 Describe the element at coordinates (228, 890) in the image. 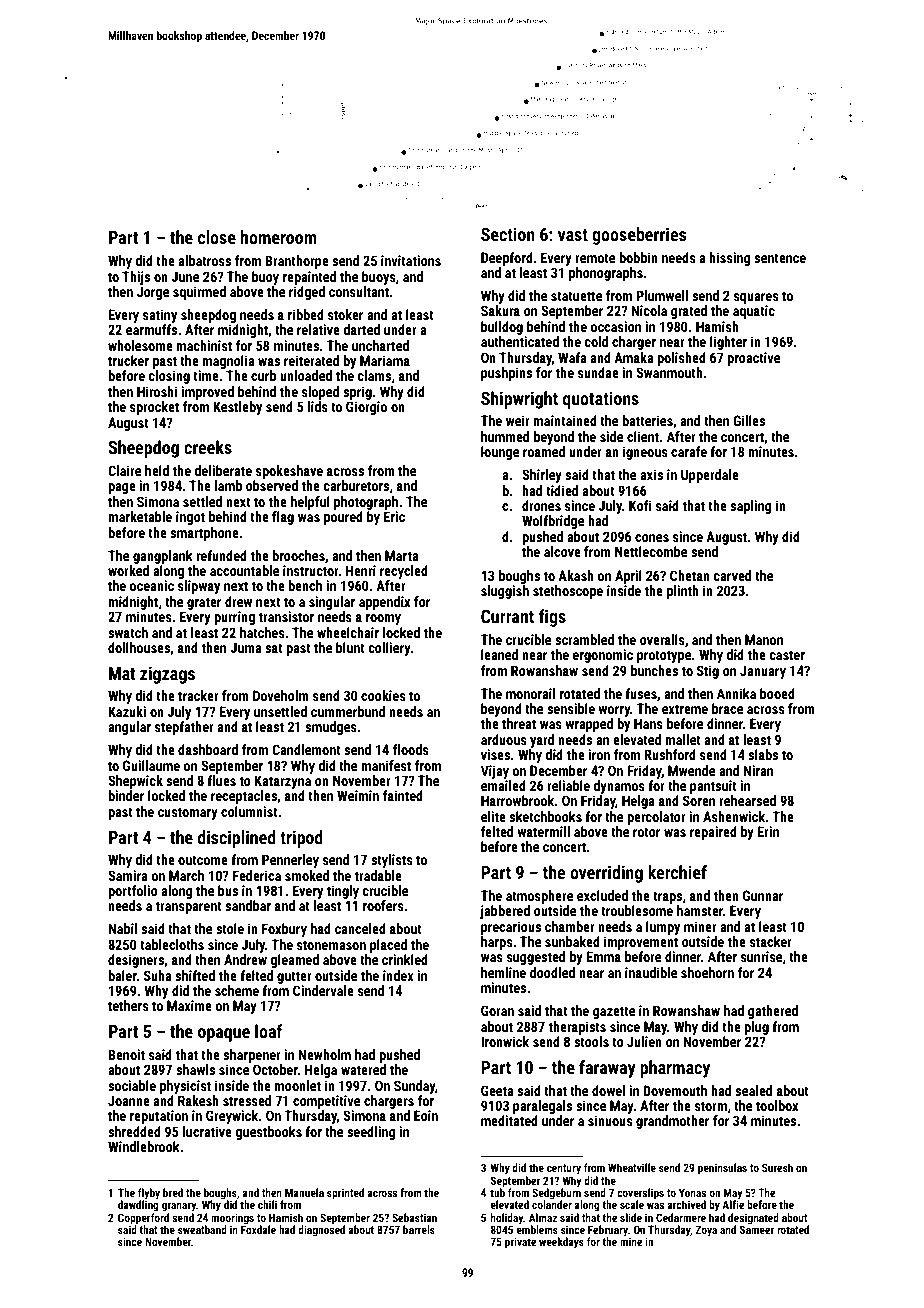

I see `bus` at that location.
